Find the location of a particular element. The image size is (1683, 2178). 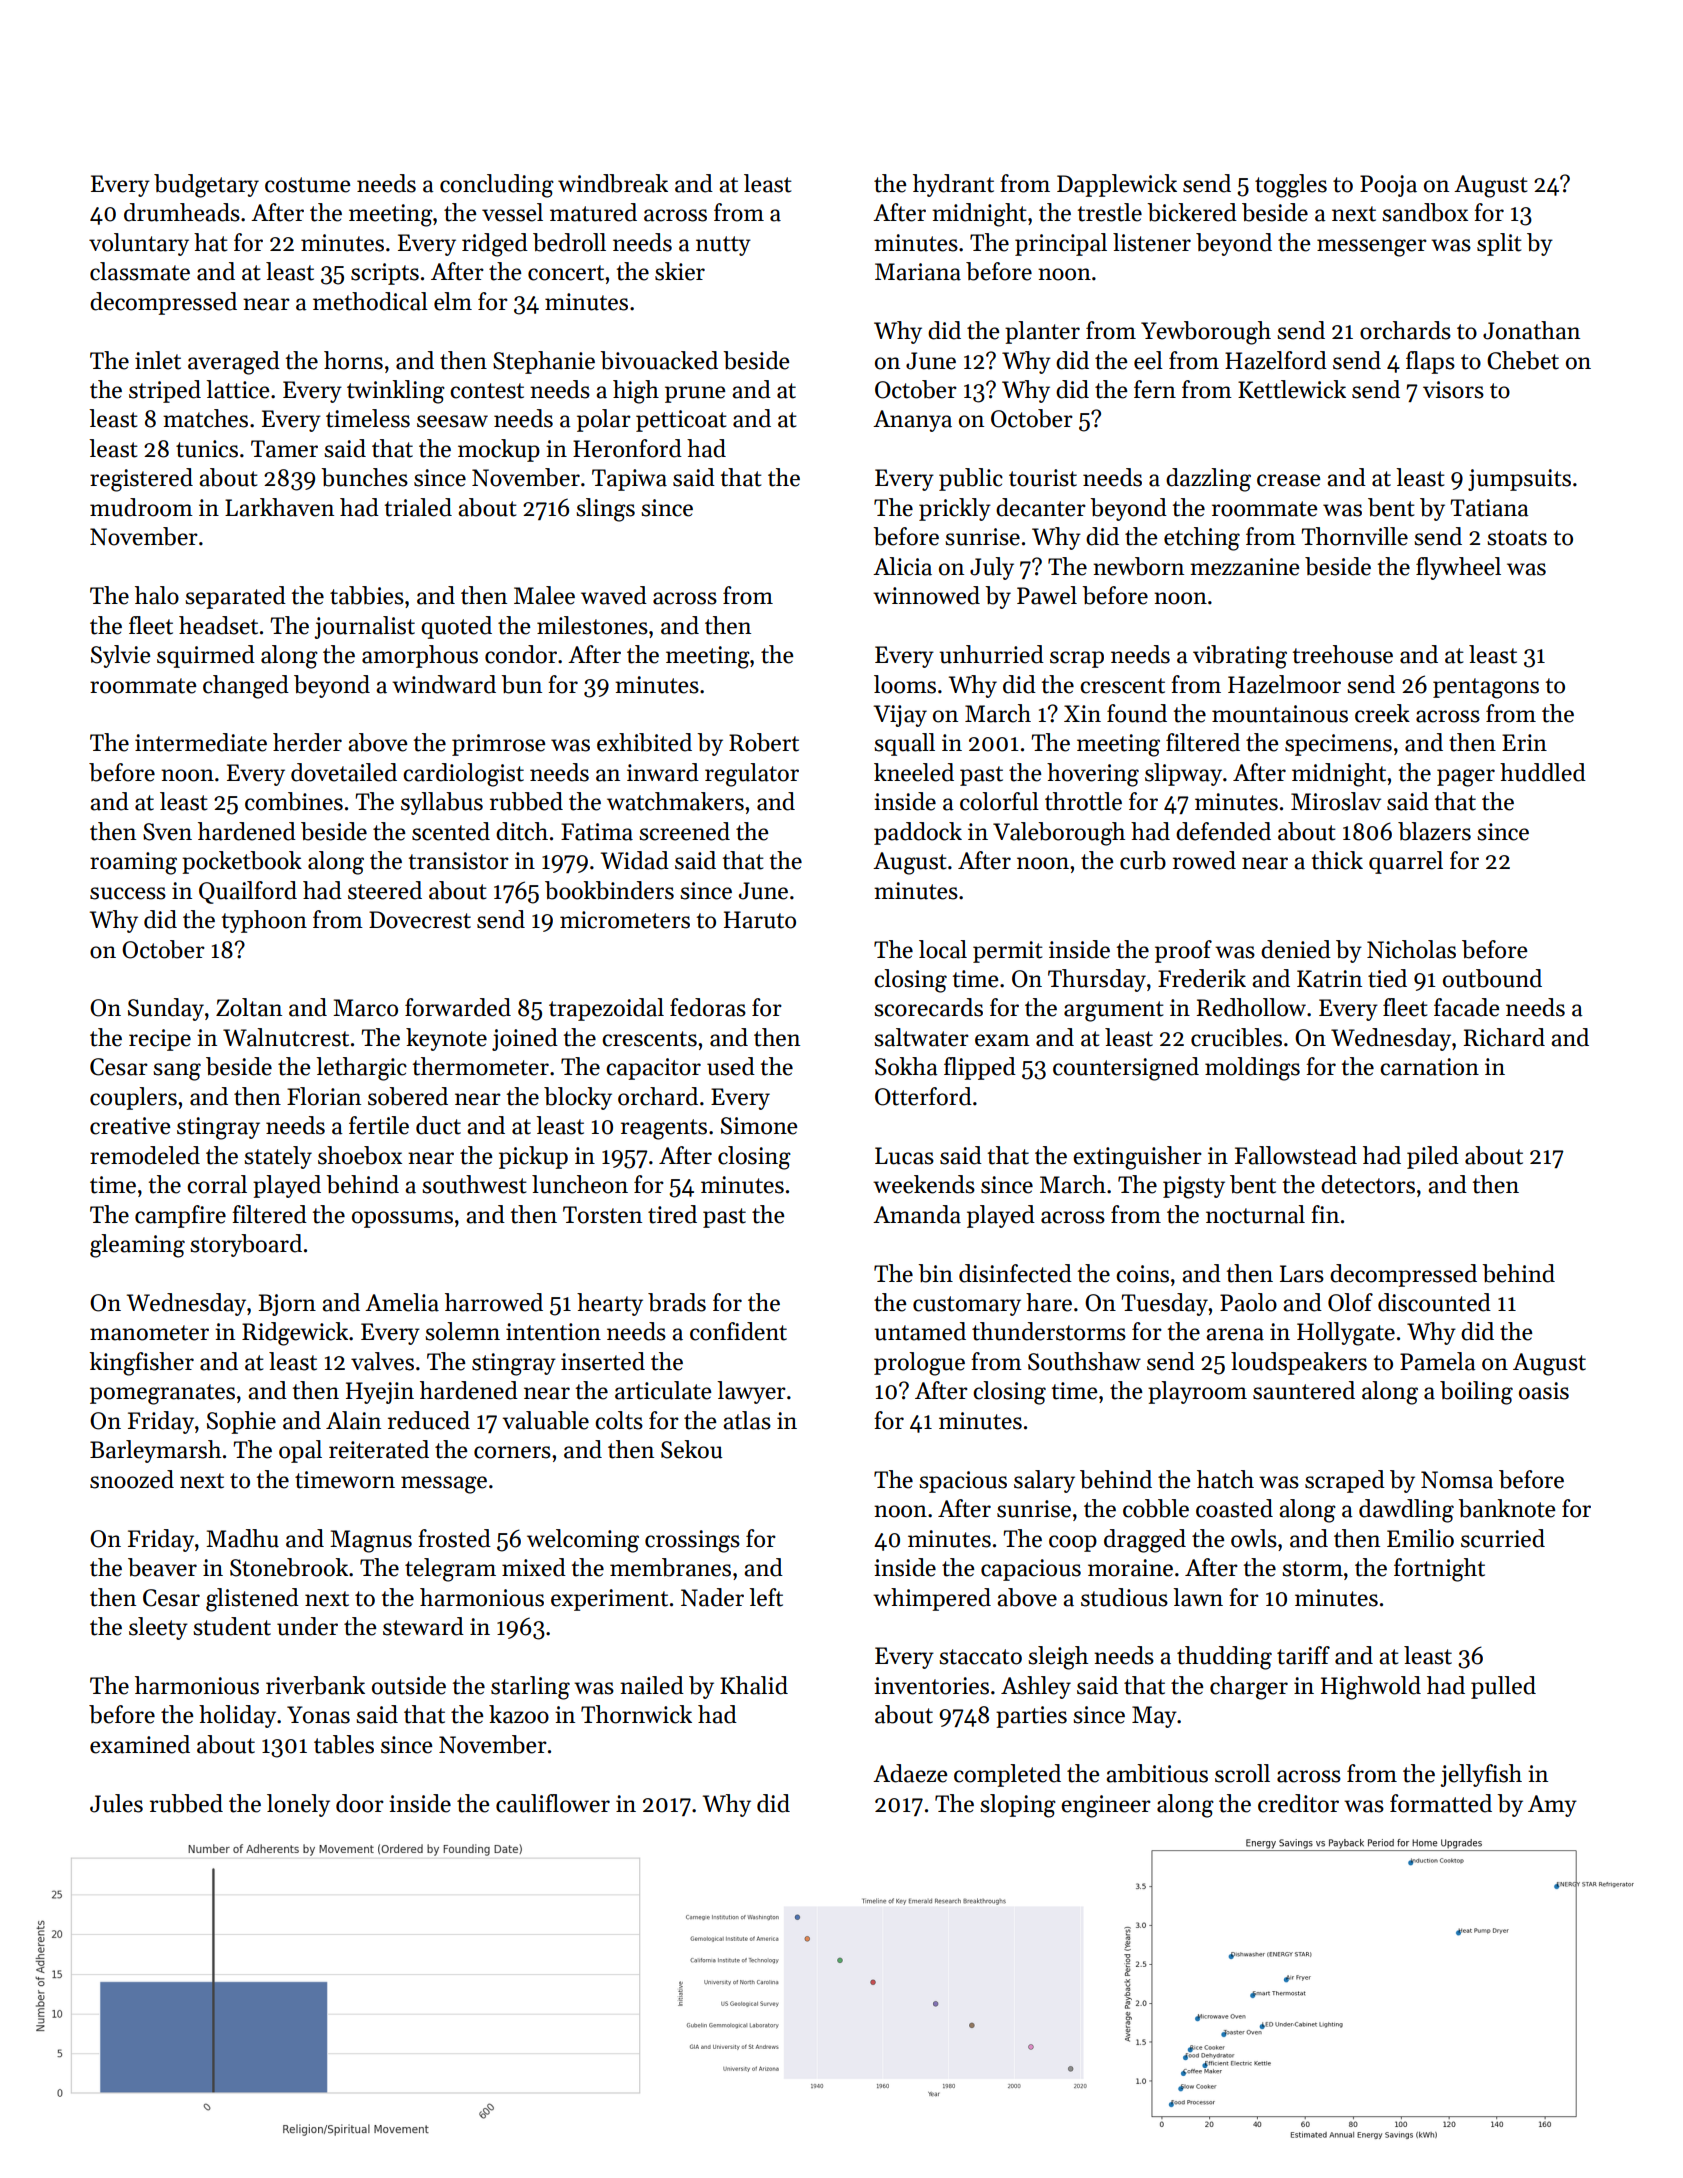

dragged is located at coordinates (1145, 1541).
